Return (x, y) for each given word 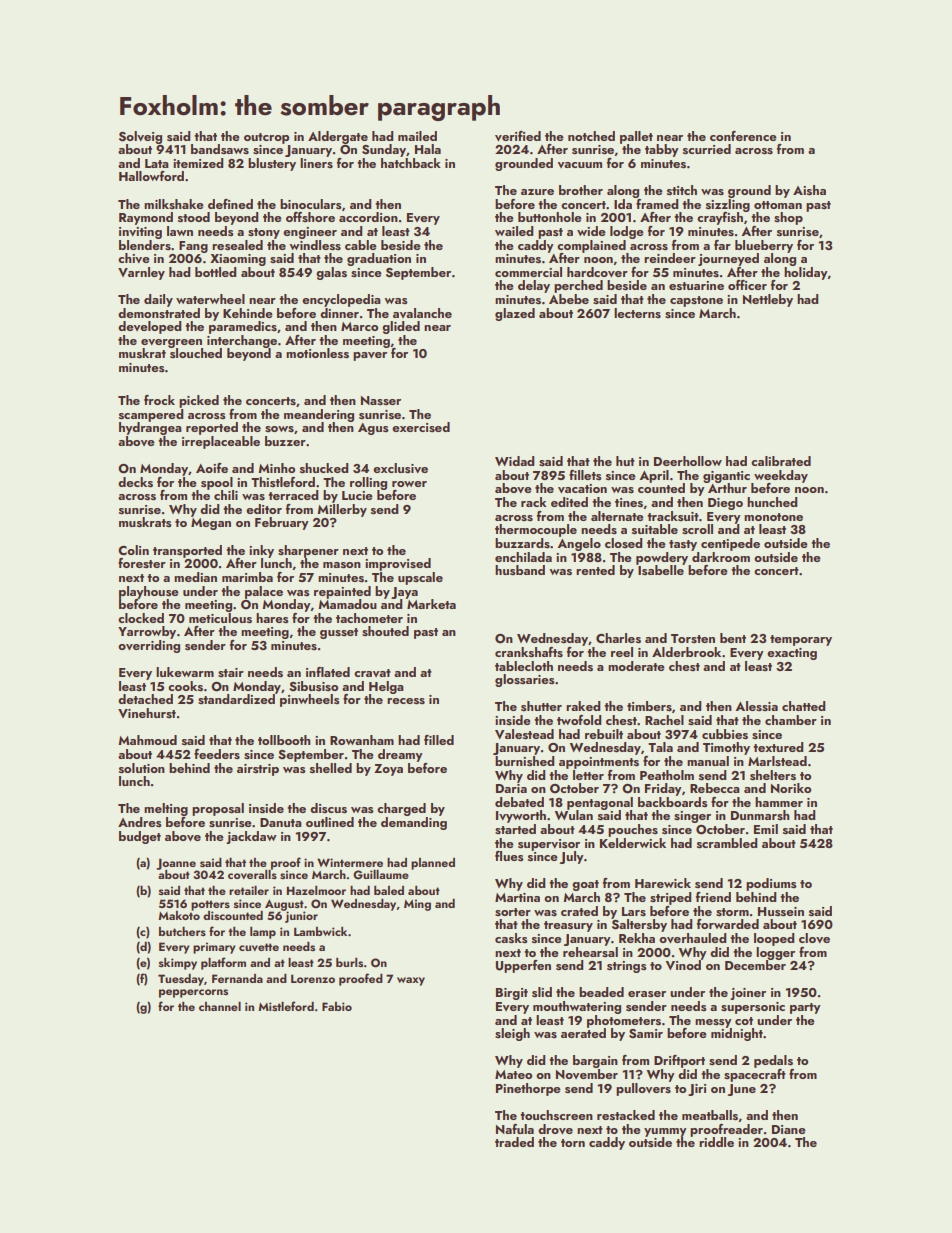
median (195, 577)
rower (409, 484)
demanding (414, 823)
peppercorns (193, 993)
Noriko (791, 788)
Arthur (727, 488)
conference (743, 136)
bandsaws (220, 149)
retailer (249, 890)
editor (264, 509)
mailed (417, 136)
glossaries (525, 680)
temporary (801, 640)
